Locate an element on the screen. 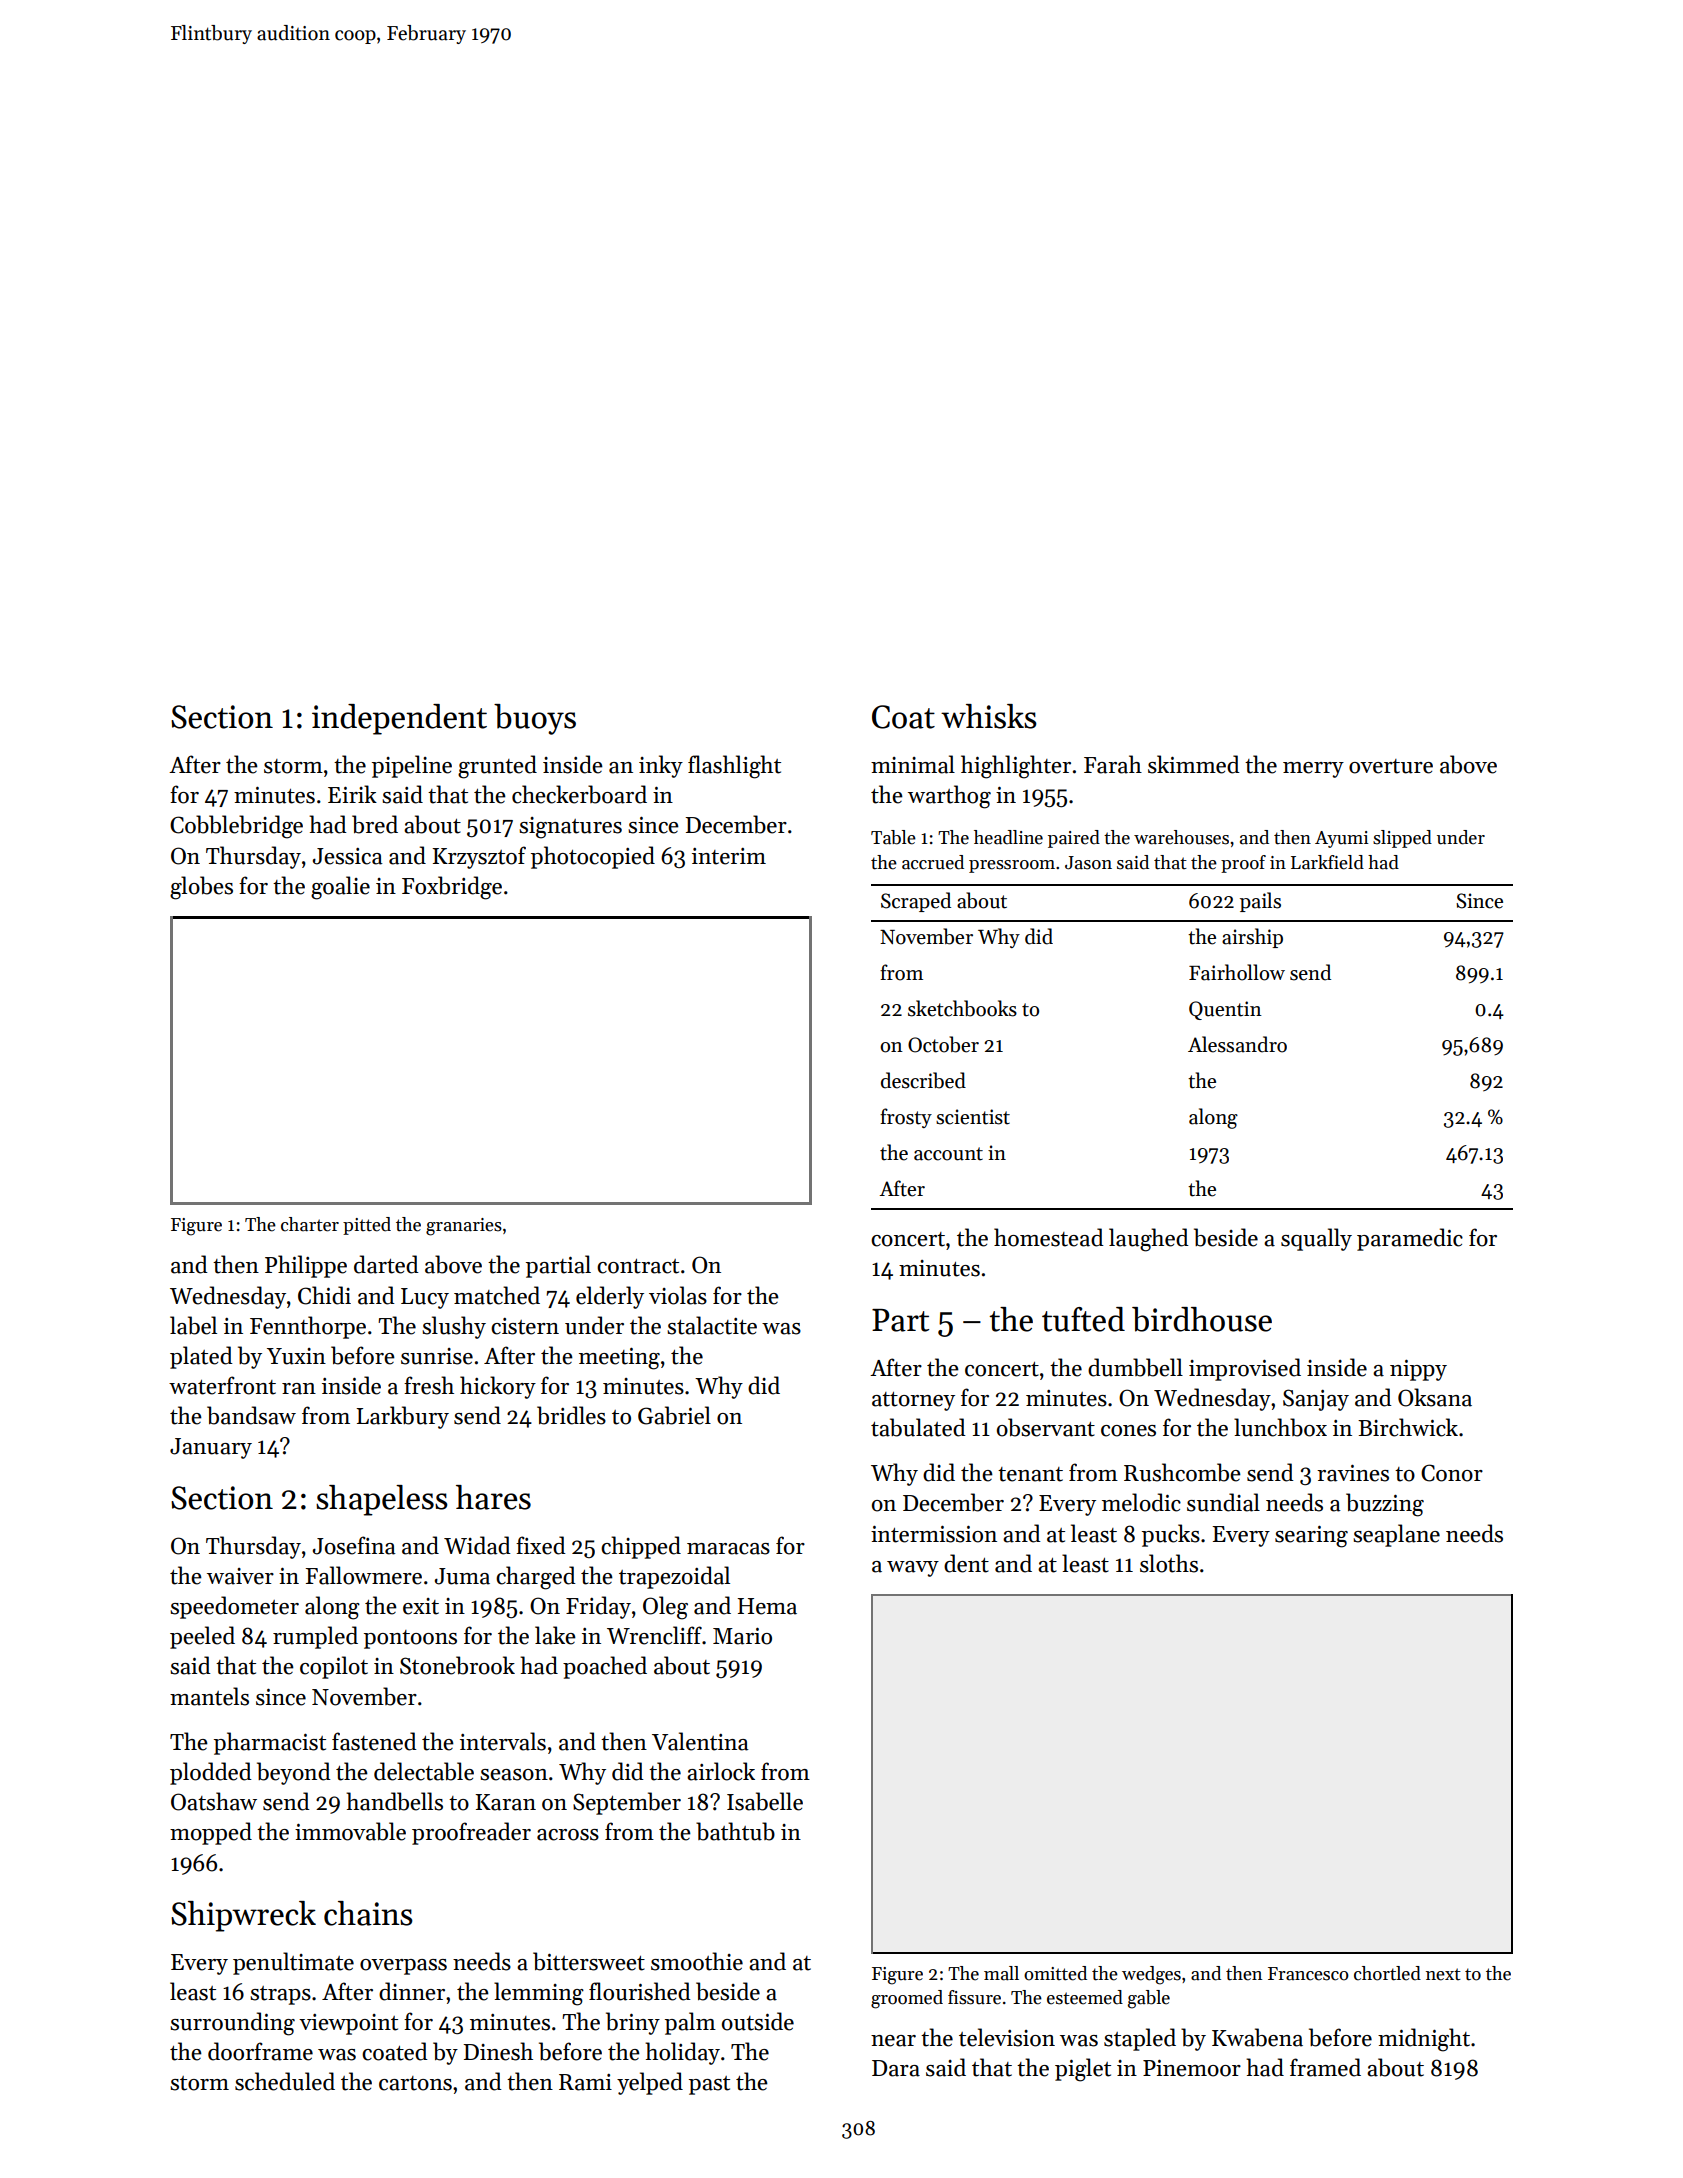 Image resolution: width=1683 pixels, height=2178 pixels. Francesco is located at coordinates (1308, 1974).
